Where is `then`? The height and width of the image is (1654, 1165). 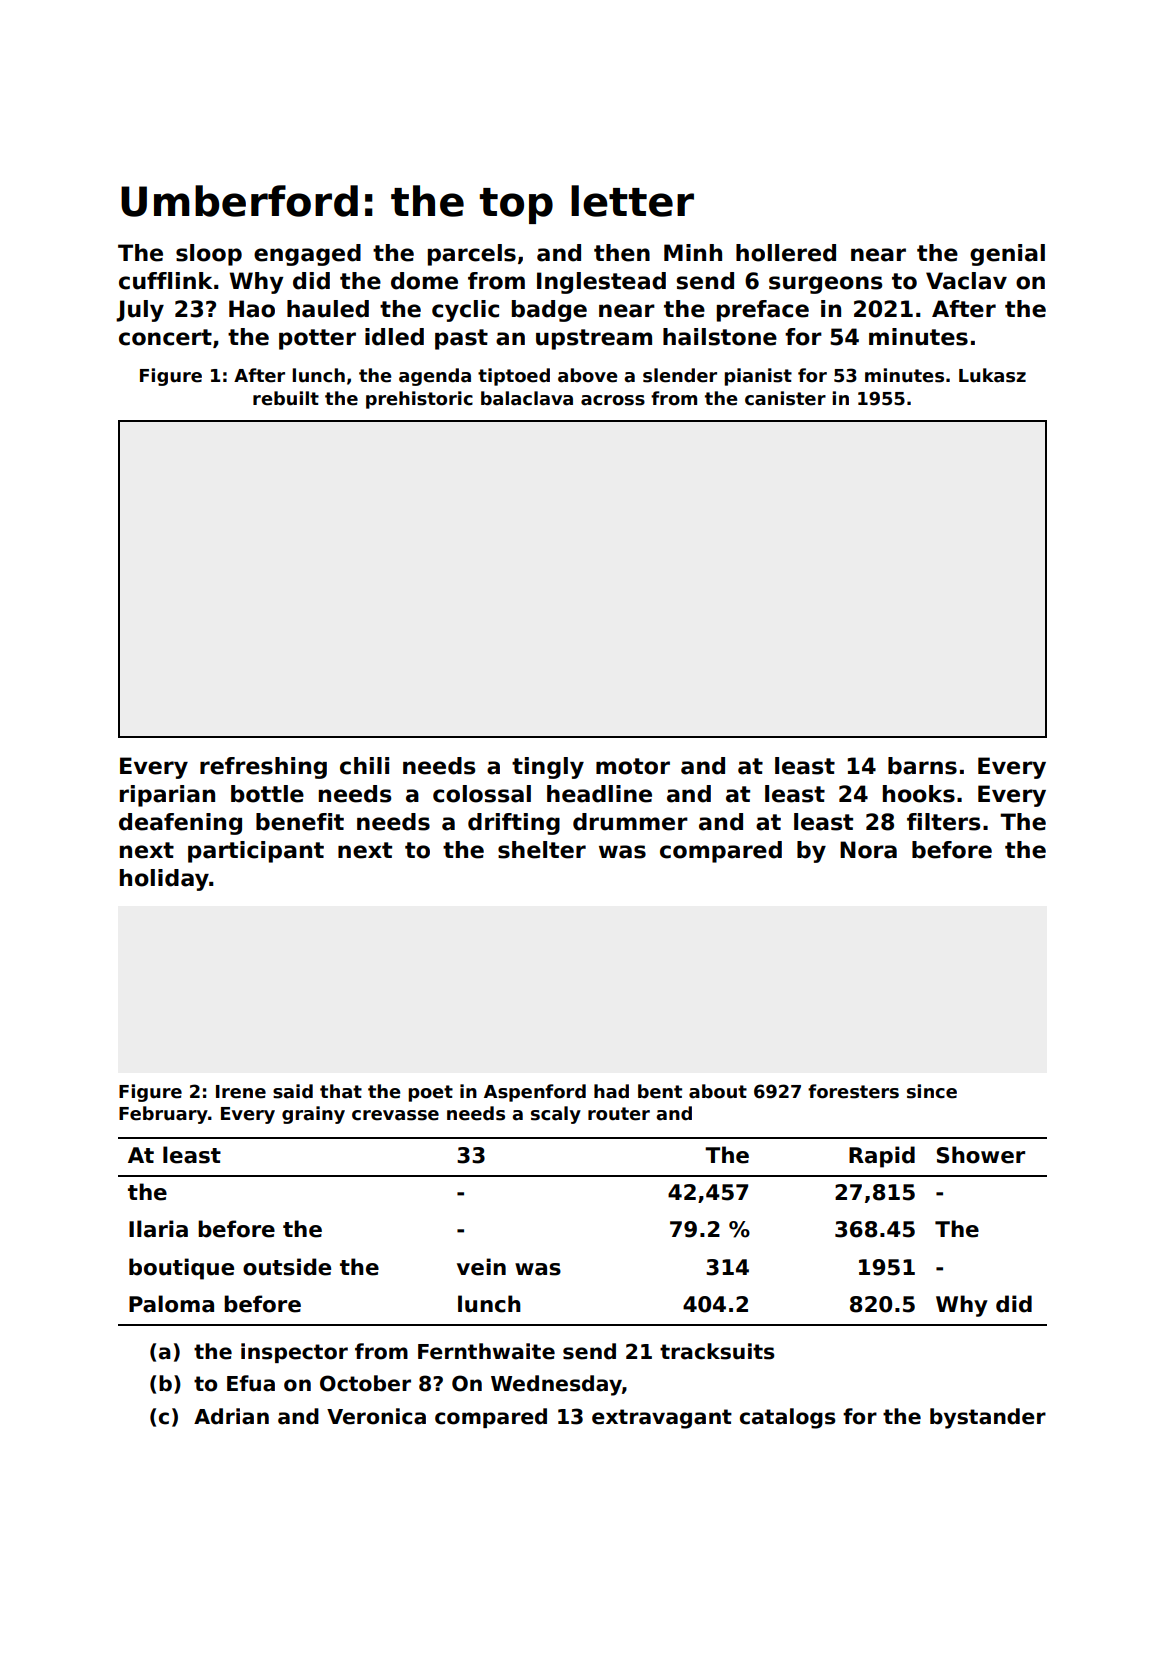 then is located at coordinates (622, 253).
